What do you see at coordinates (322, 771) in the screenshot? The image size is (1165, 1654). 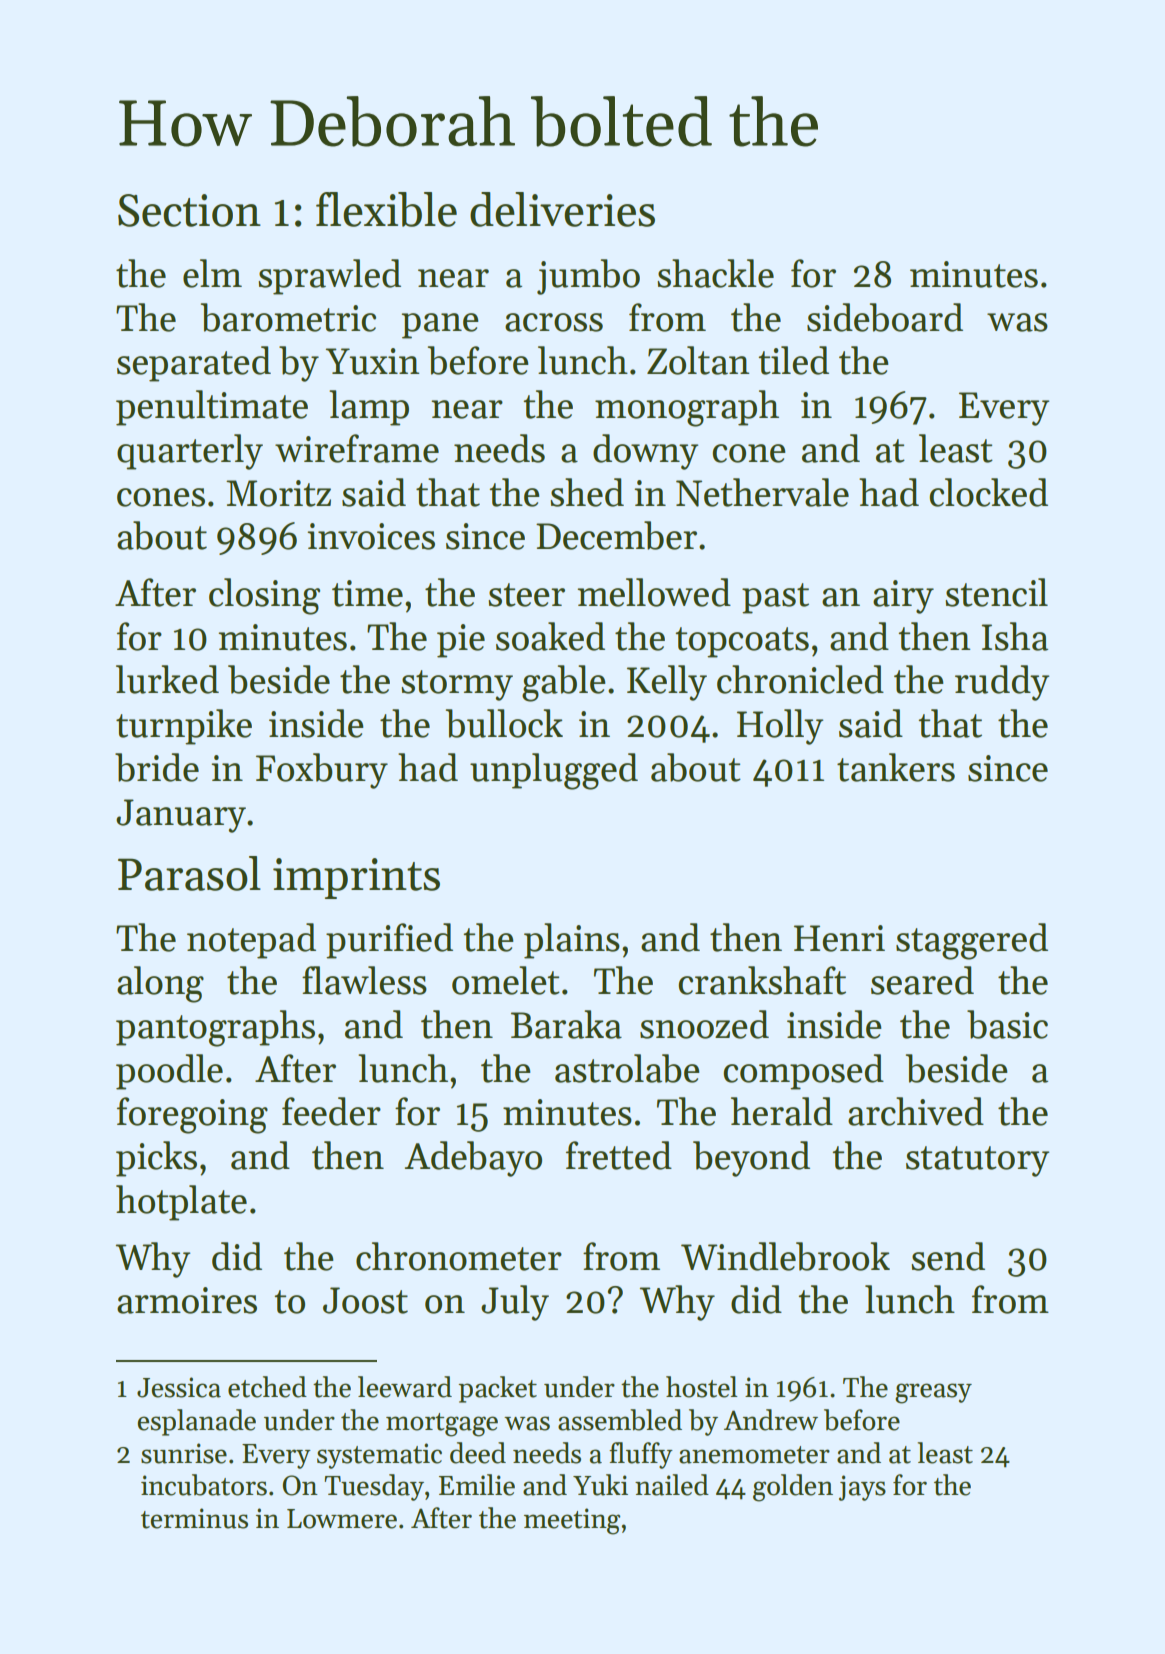 I see `Foxbury` at bounding box center [322, 771].
